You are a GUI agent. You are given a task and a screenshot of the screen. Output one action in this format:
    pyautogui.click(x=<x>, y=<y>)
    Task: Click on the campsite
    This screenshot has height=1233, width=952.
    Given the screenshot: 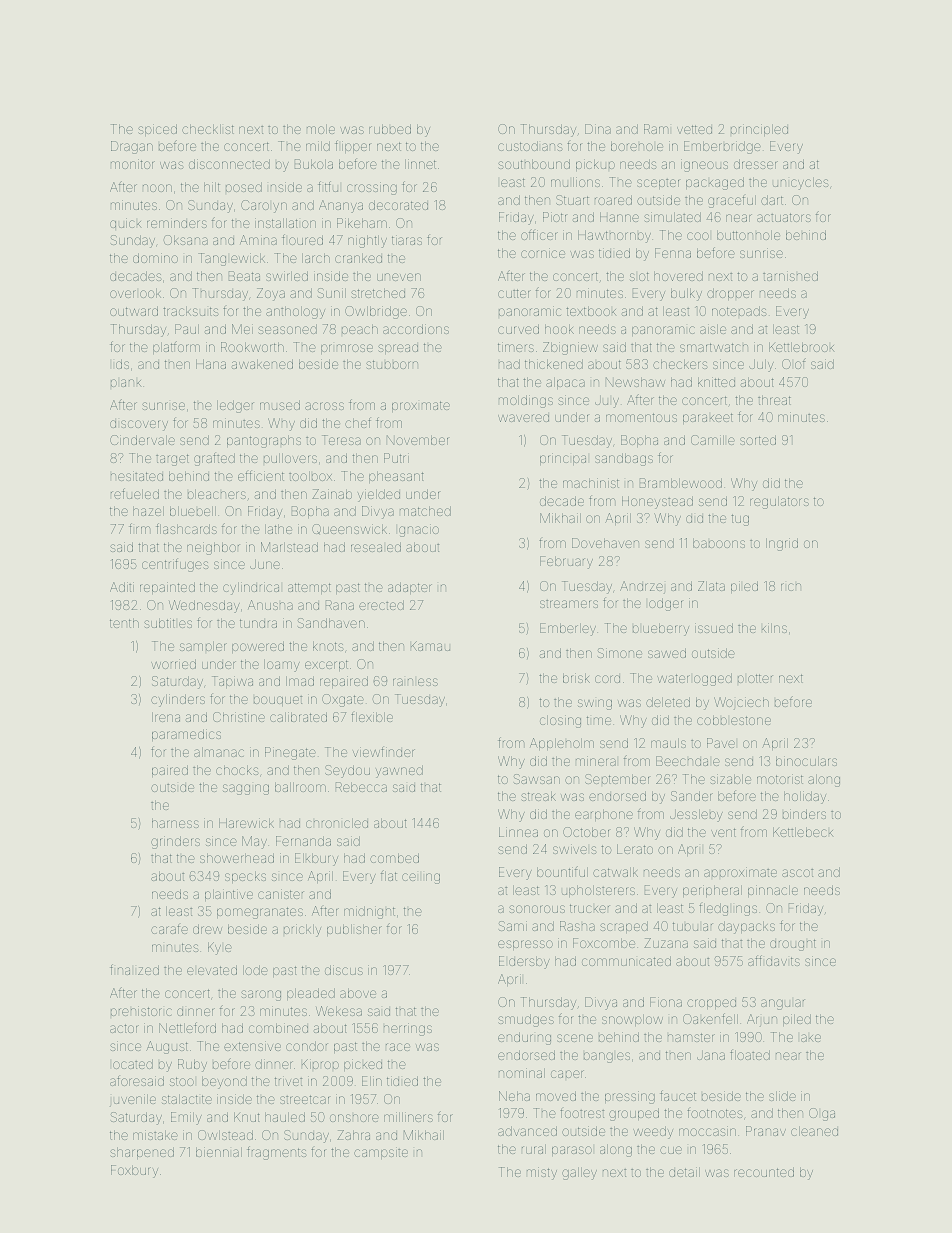 What is the action you would take?
    pyautogui.click(x=381, y=1153)
